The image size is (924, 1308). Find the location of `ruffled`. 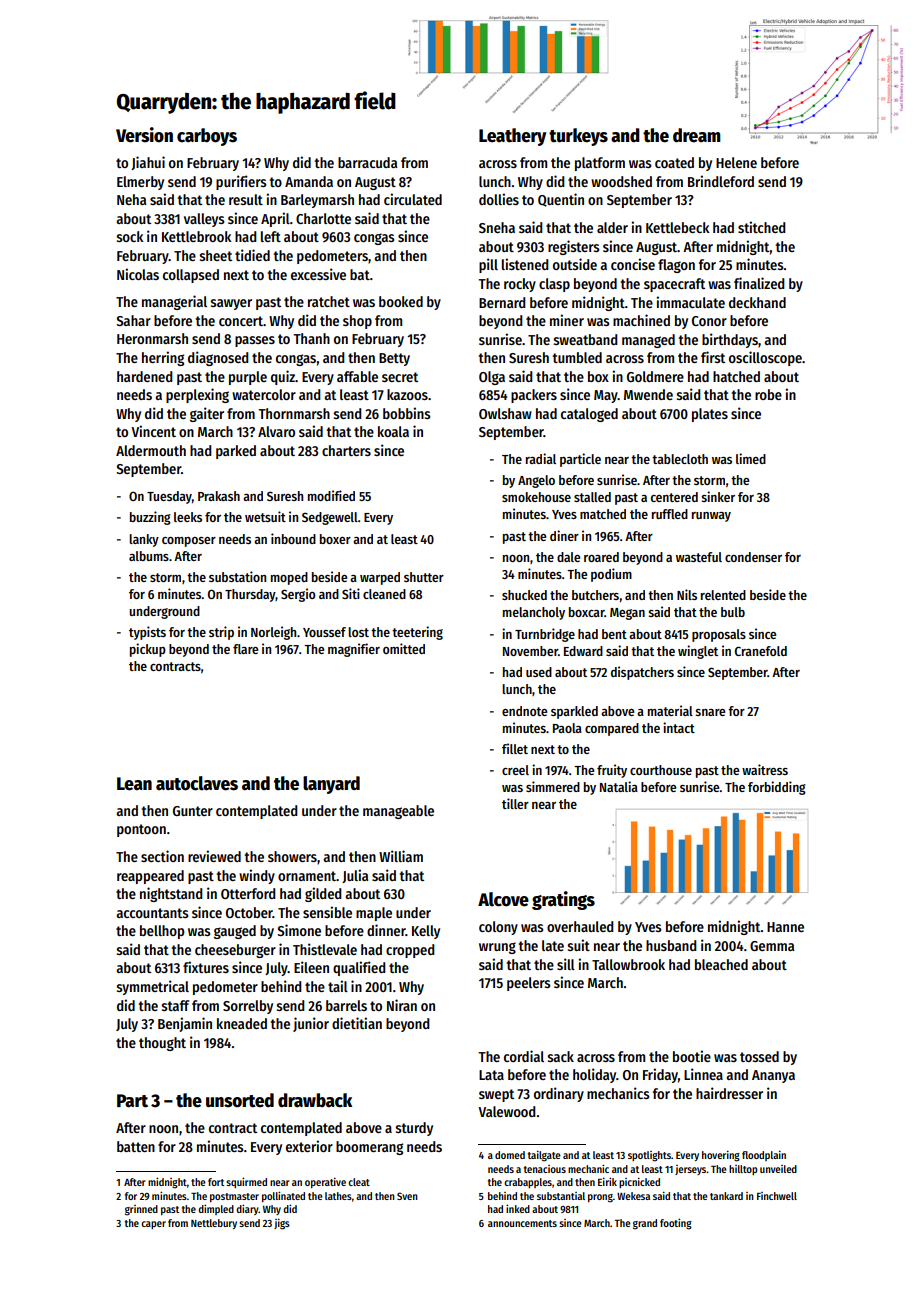

ruffled is located at coordinates (670, 514).
